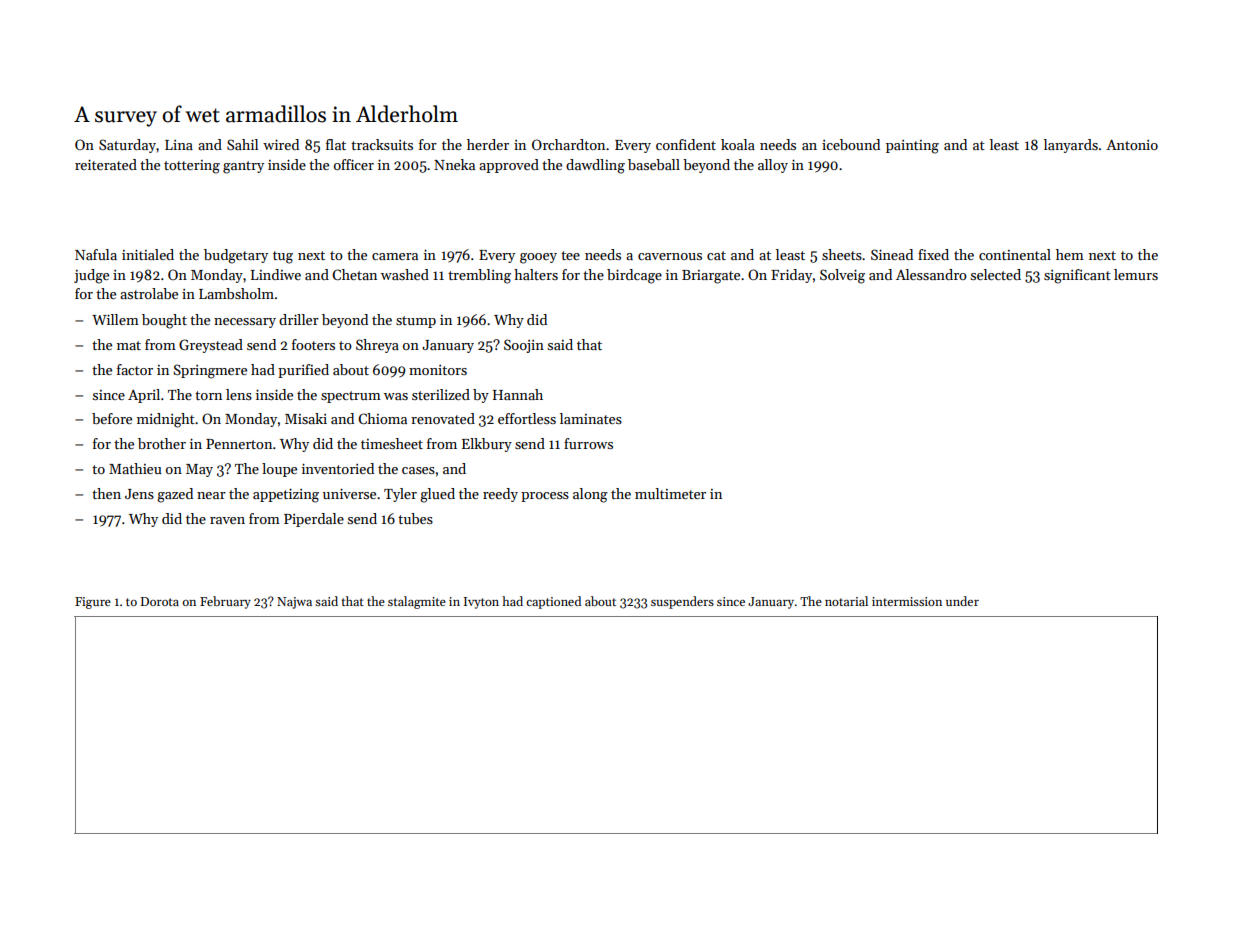  I want to click on February, so click(225, 602).
